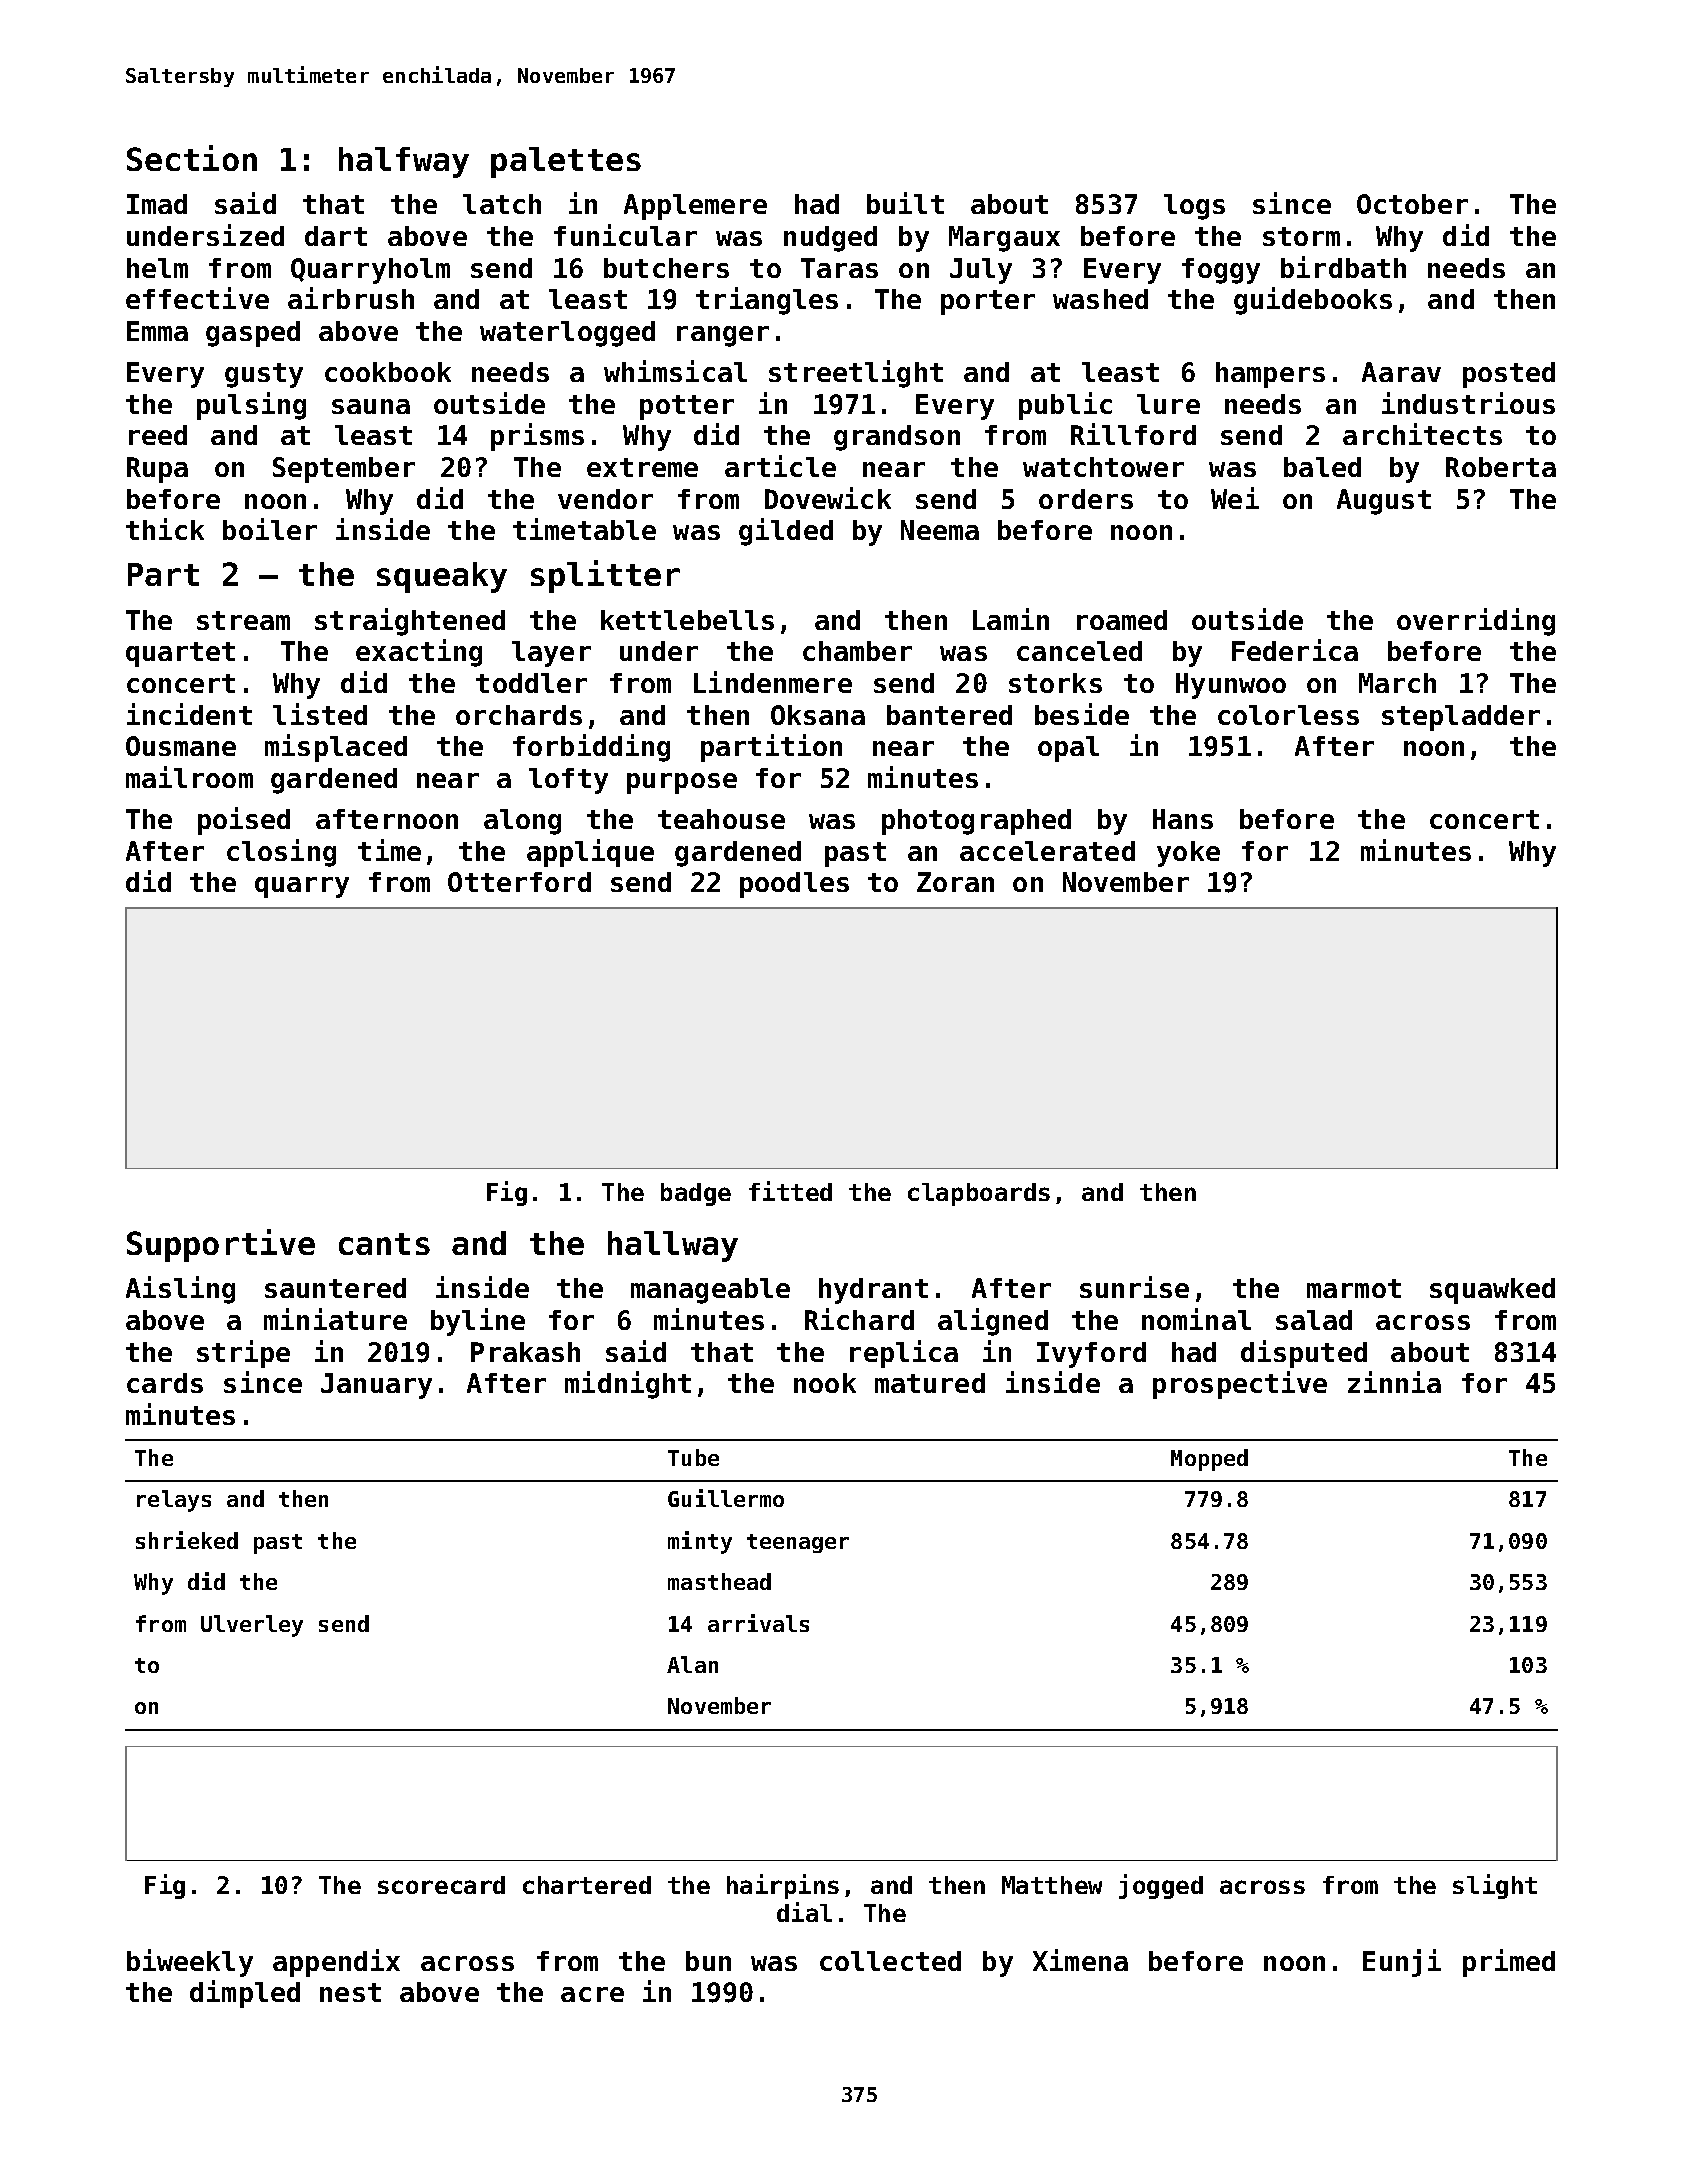  I want to click on dimpled, so click(245, 1994).
